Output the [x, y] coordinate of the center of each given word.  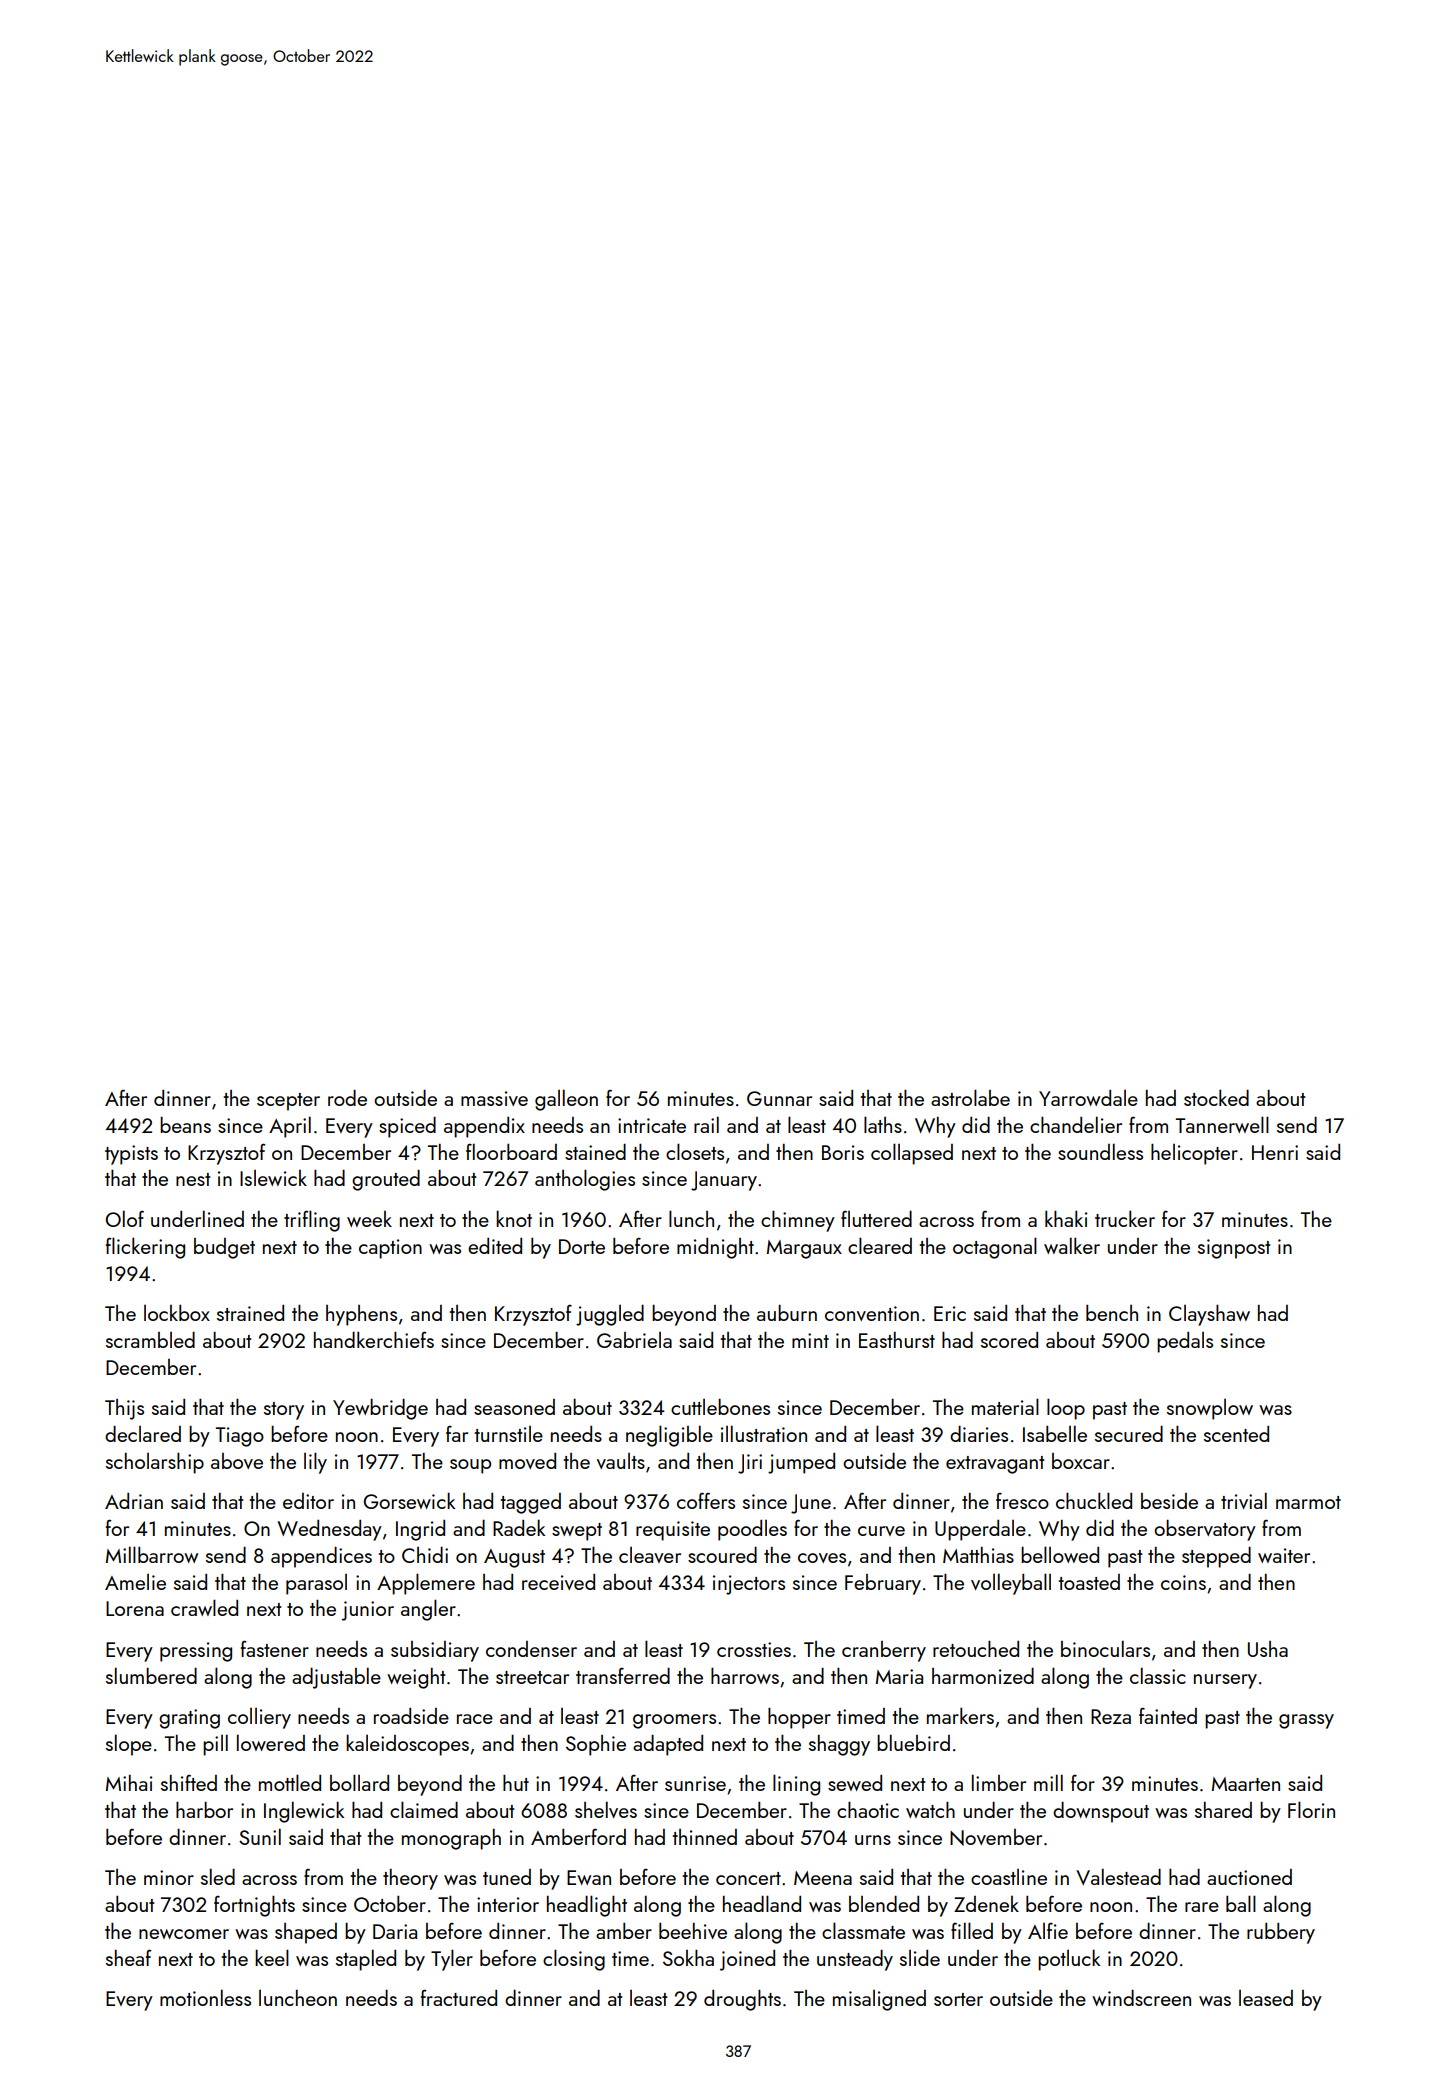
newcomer [184, 1934]
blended [884, 1904]
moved [527, 1461]
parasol [316, 1584]
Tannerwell [1222, 1124]
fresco [1022, 1500]
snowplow [1210, 1409]
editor [308, 1501]
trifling [312, 1221]
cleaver [650, 1555]
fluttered [876, 1218]
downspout [1101, 1812]
